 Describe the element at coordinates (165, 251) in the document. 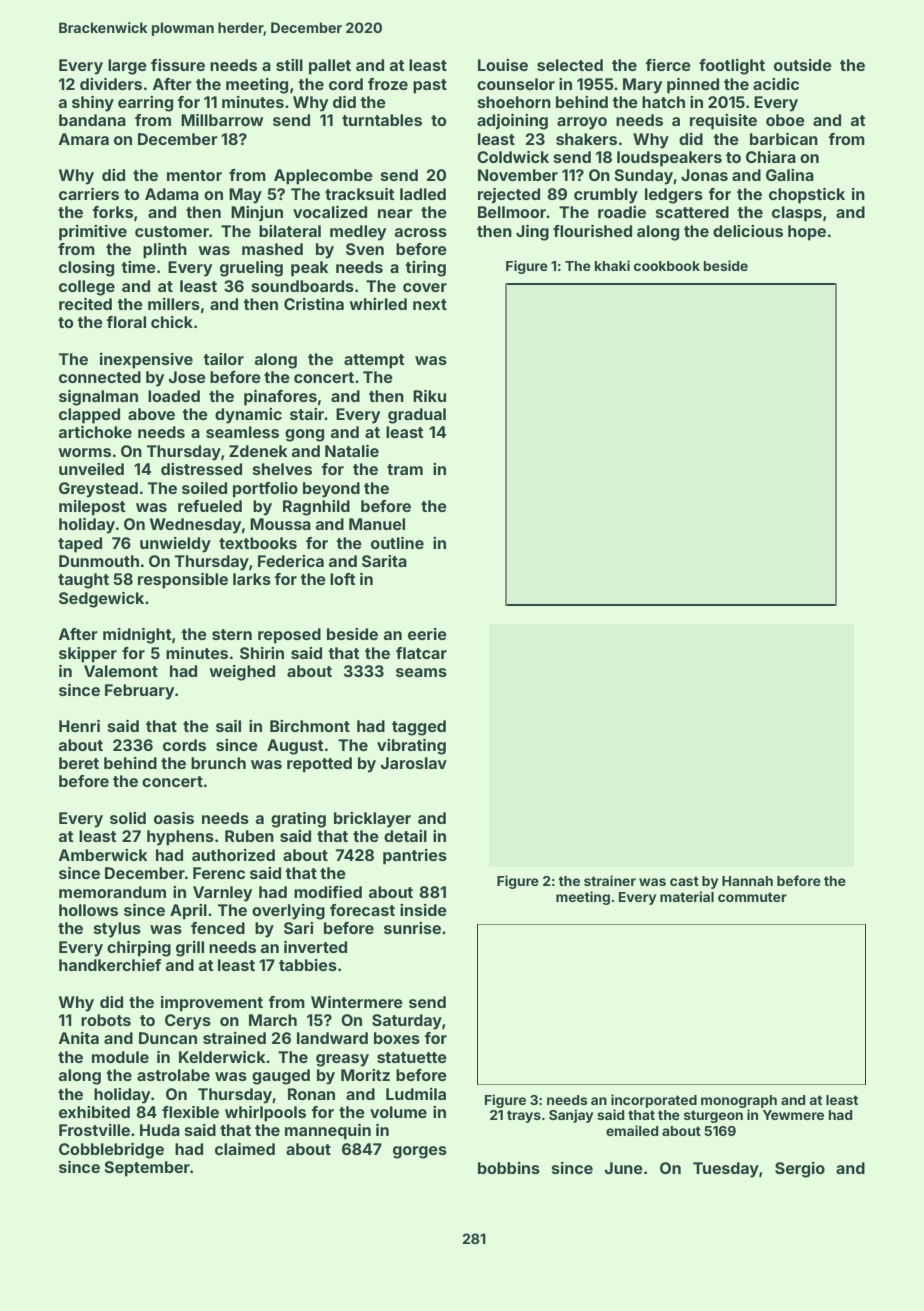

I see `plinth` at that location.
